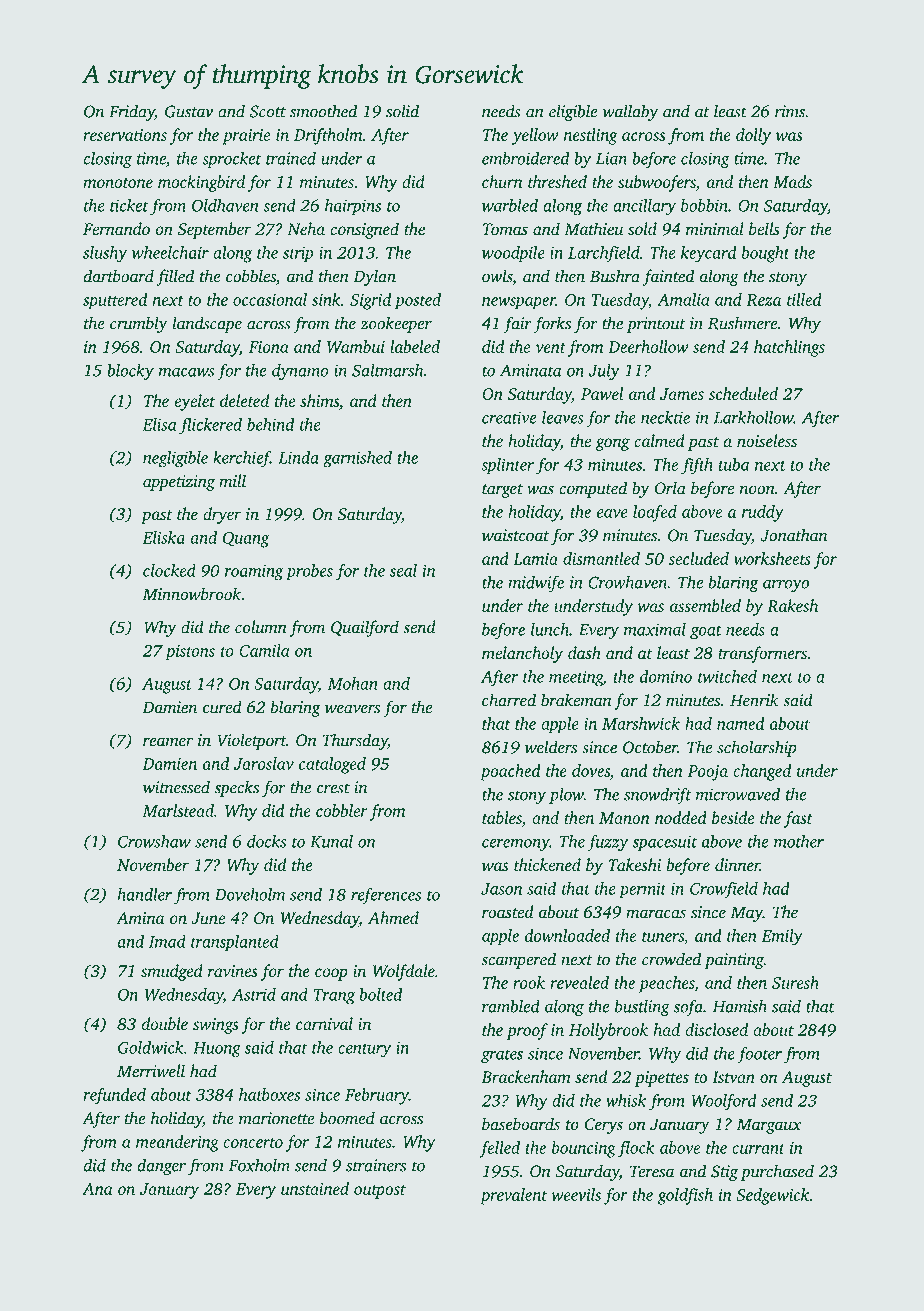  I want to click on target, so click(502, 491).
